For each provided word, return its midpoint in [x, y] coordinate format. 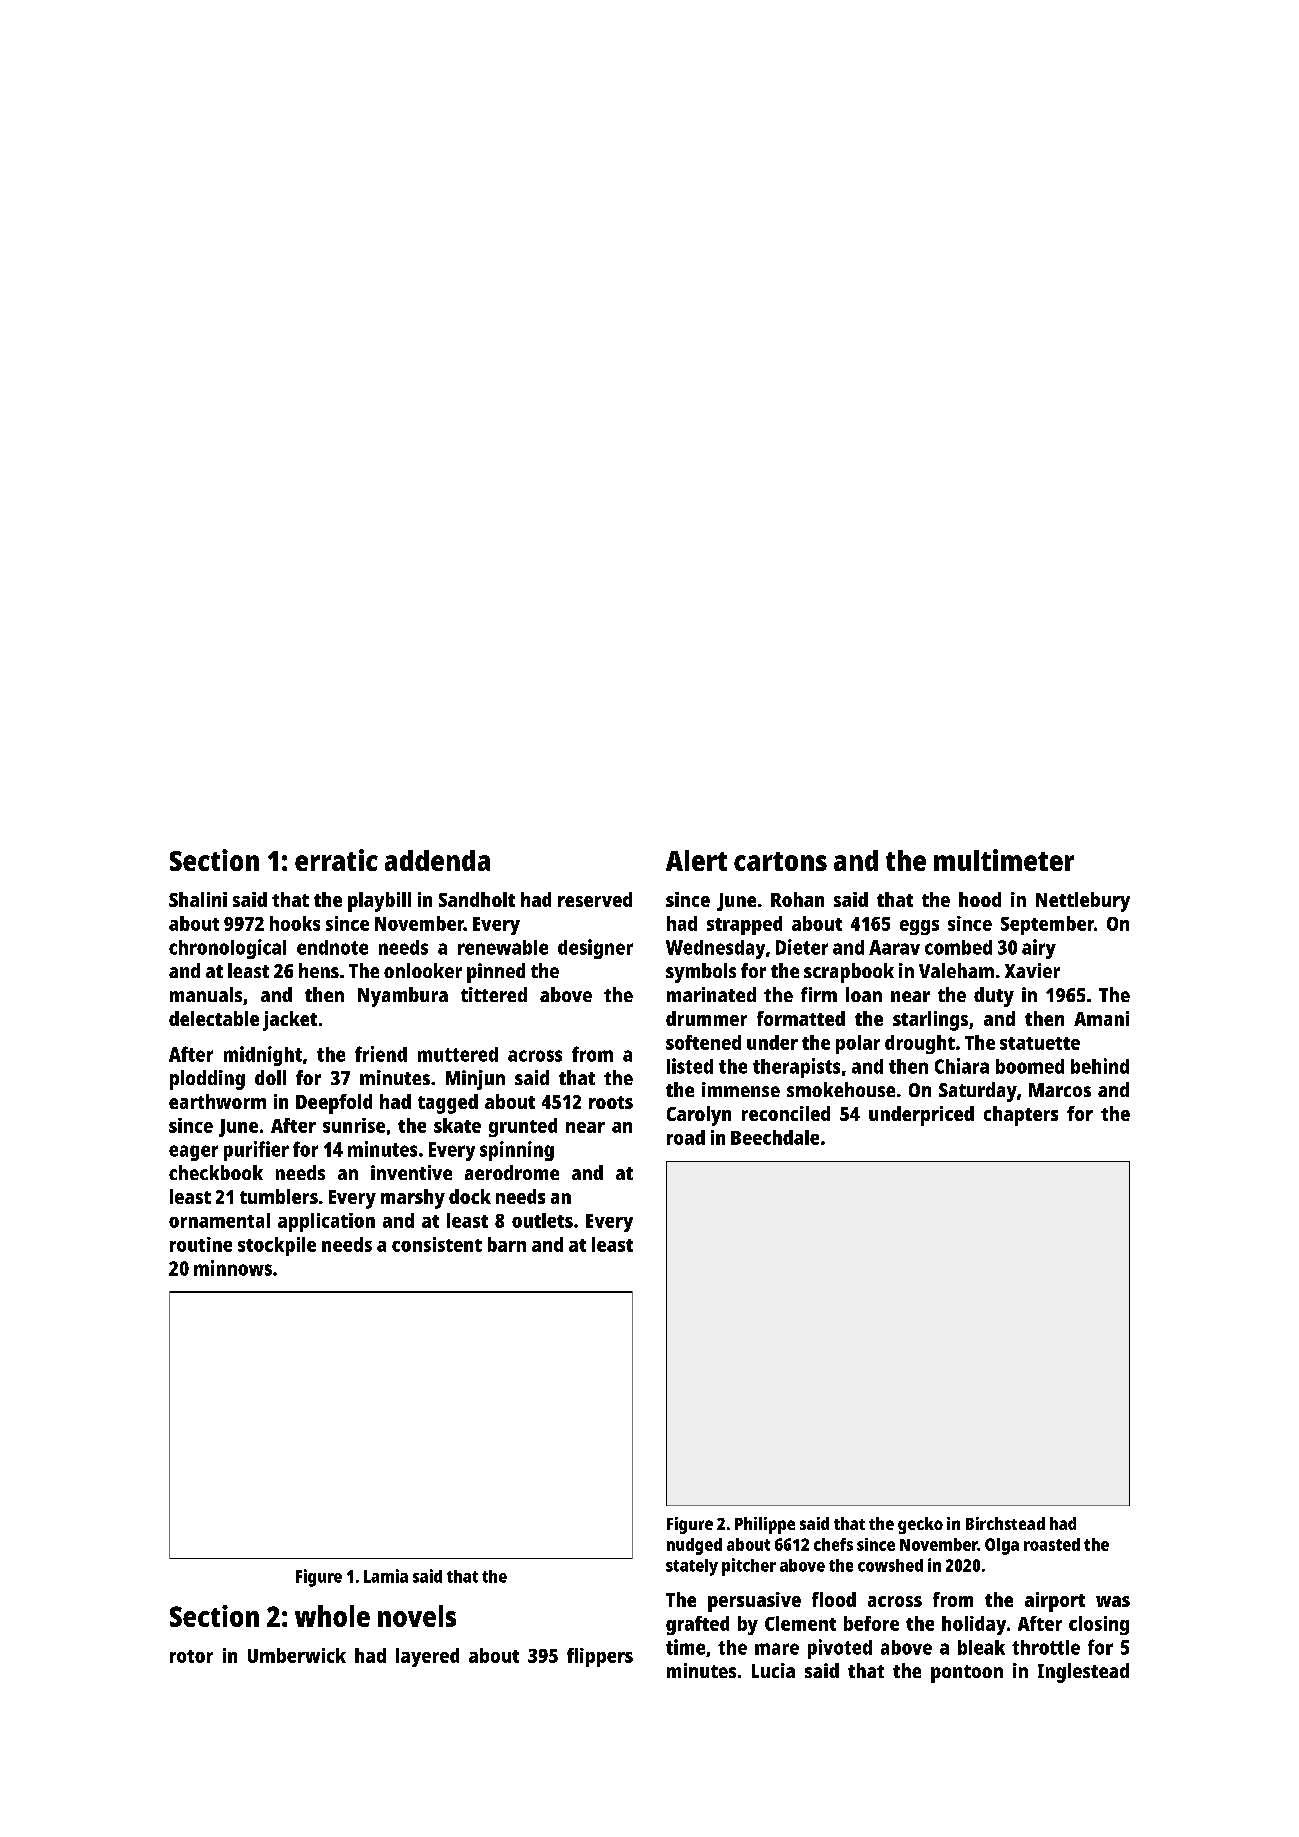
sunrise [354, 1125]
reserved [595, 899]
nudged [694, 1546]
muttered [458, 1054]
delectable [214, 1018]
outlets [542, 1220]
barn [507, 1244]
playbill [379, 902]
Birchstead [1005, 1523]
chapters [1021, 1116]
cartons [780, 861]
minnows [233, 1268]
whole [332, 1616]
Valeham [956, 970]
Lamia [386, 1576]
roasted [1052, 1544]
